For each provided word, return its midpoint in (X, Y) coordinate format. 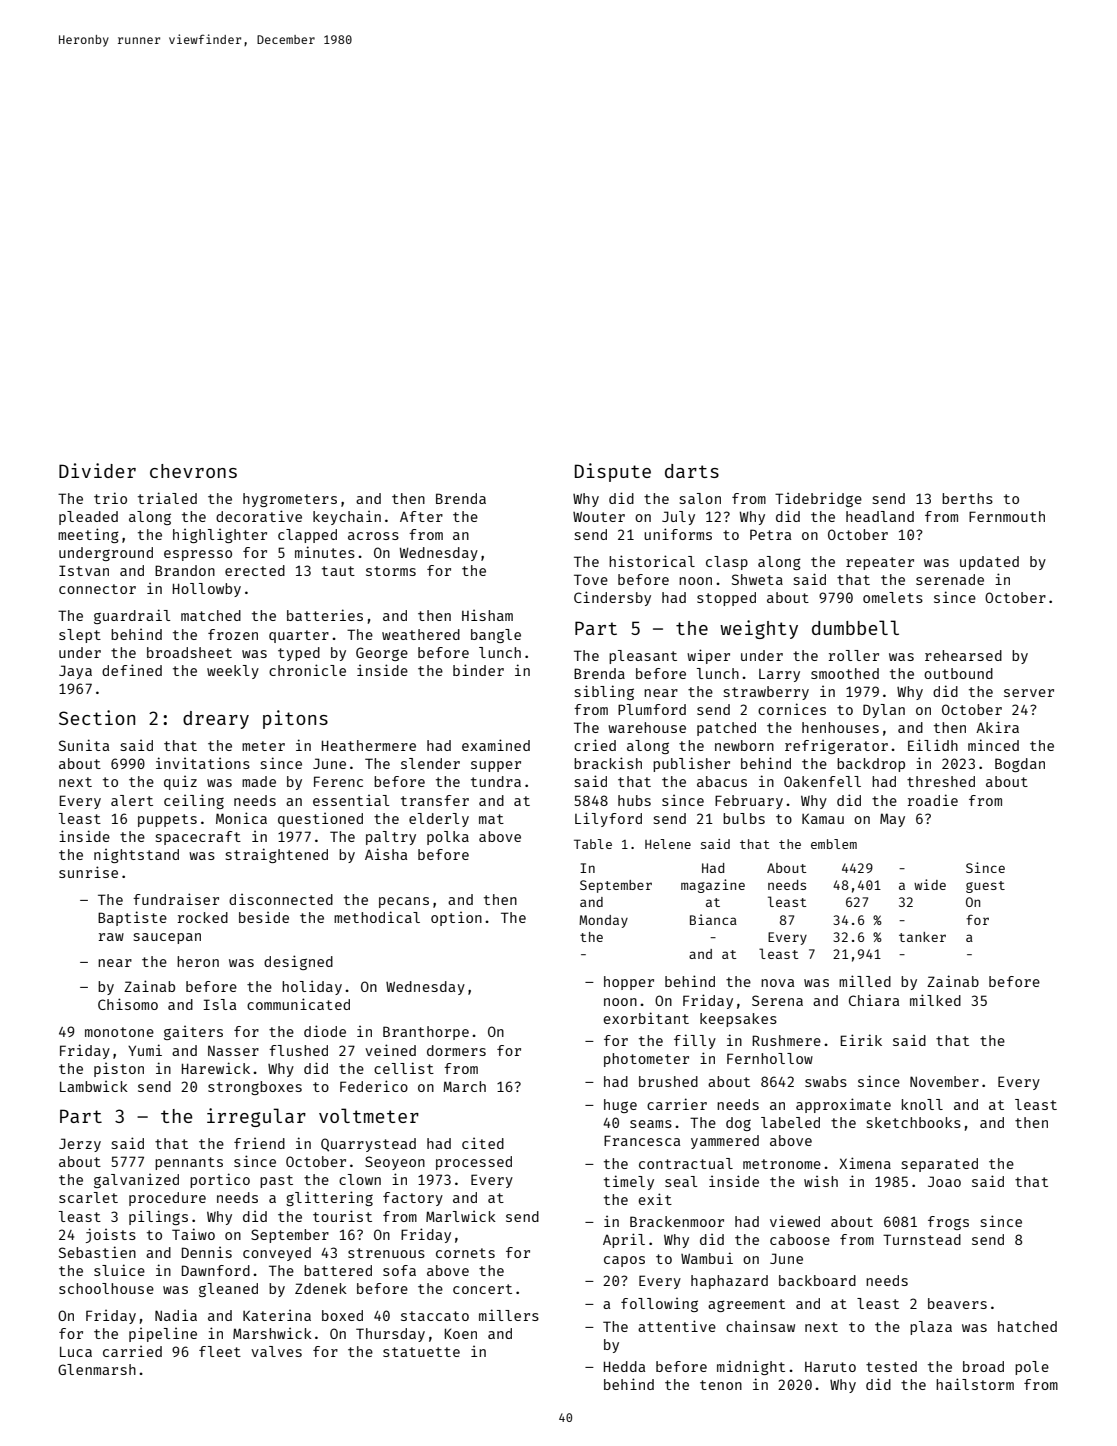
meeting (88, 535)
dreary (216, 720)
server (1029, 693)
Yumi (145, 1050)
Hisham (487, 615)
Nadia (176, 1315)
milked (935, 1000)
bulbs (744, 818)
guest (985, 887)
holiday (312, 987)
